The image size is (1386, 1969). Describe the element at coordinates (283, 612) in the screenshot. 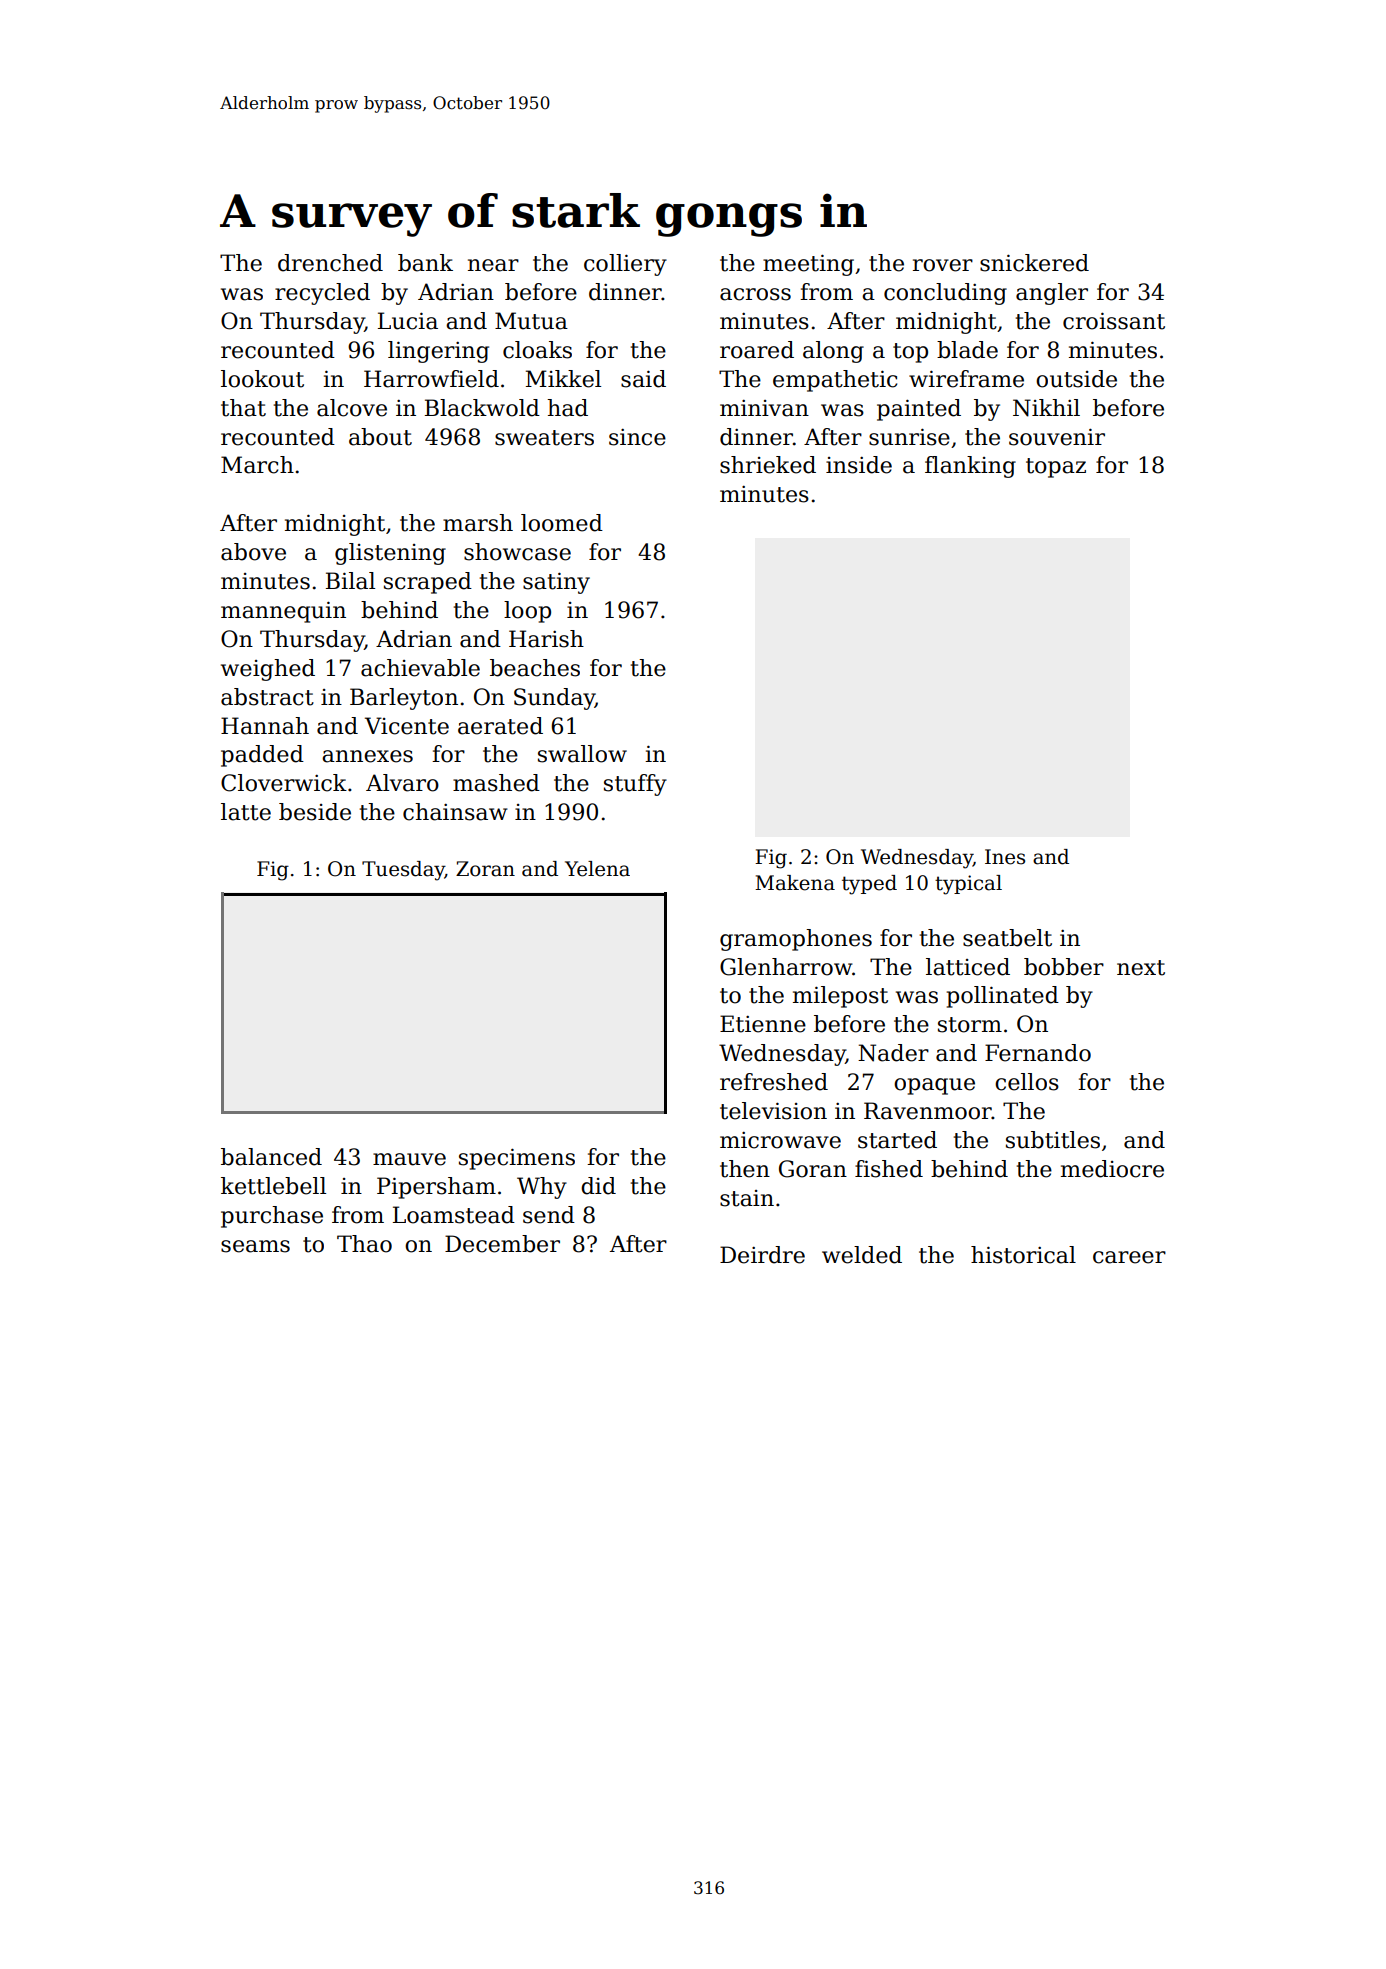

I see `mannequin` at that location.
